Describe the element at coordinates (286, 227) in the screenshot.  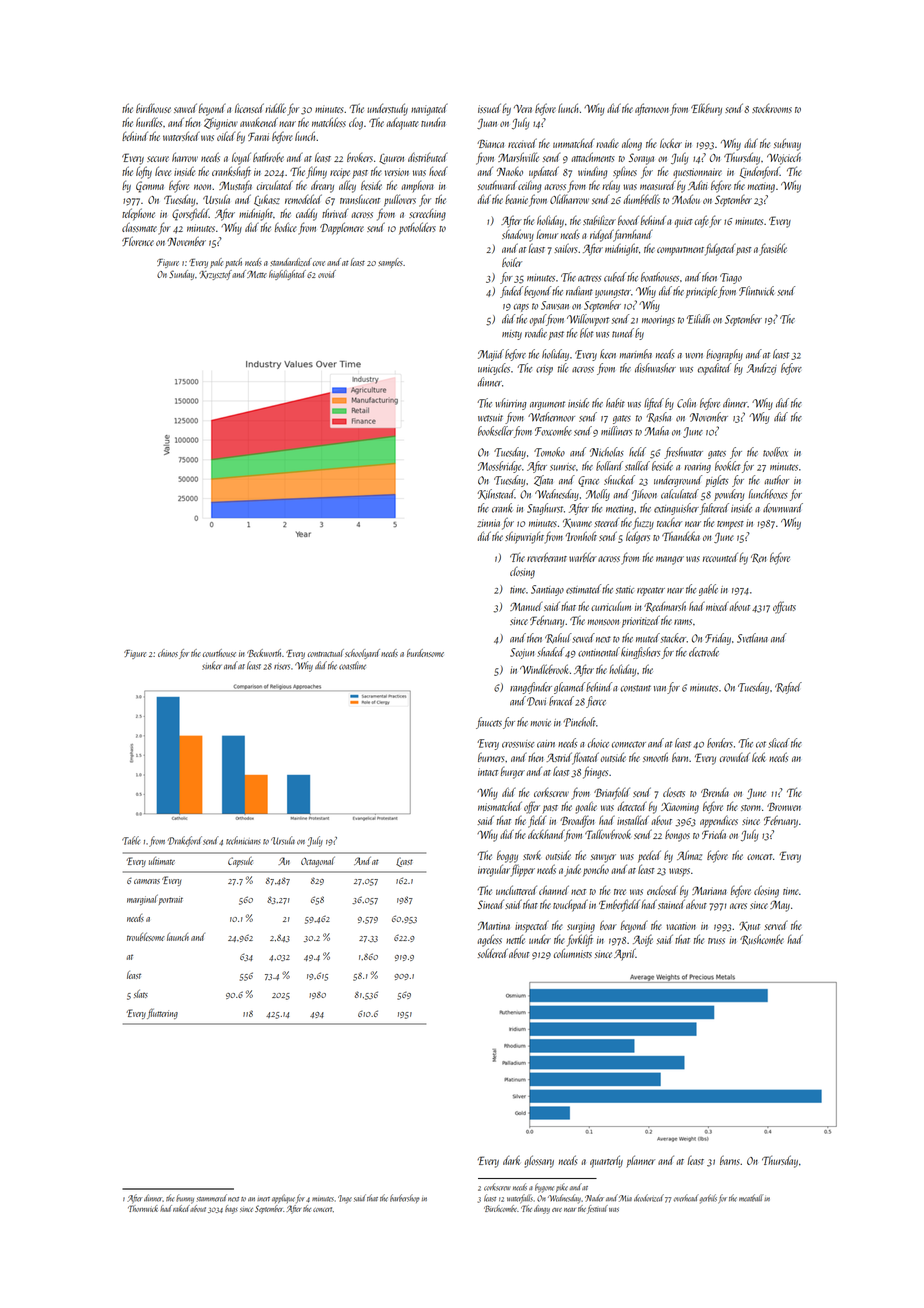
I see `bodice` at that location.
